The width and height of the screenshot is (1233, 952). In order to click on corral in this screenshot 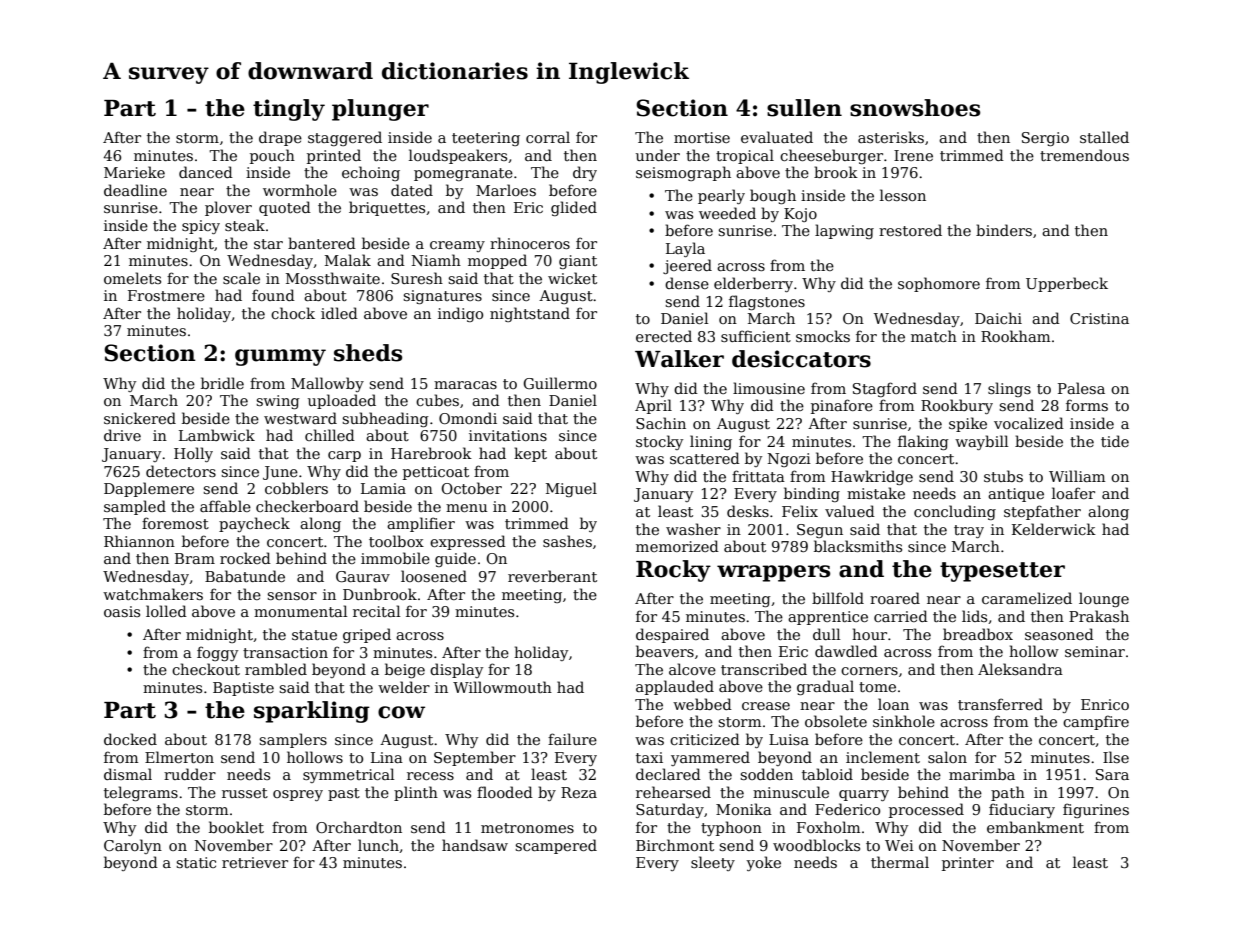, I will do `click(548, 137)`.
